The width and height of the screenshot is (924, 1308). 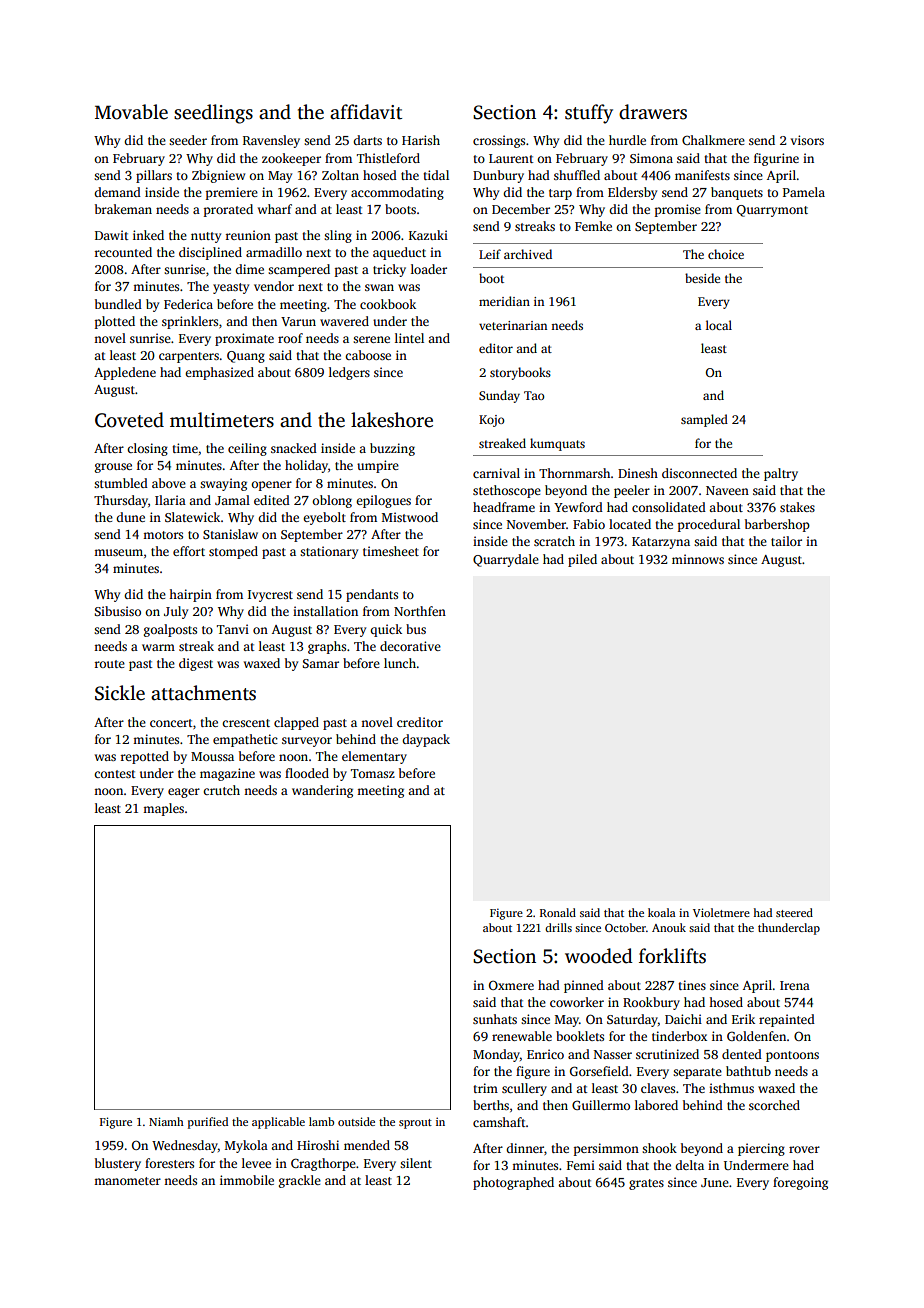 I want to click on immobile, so click(x=247, y=1180).
